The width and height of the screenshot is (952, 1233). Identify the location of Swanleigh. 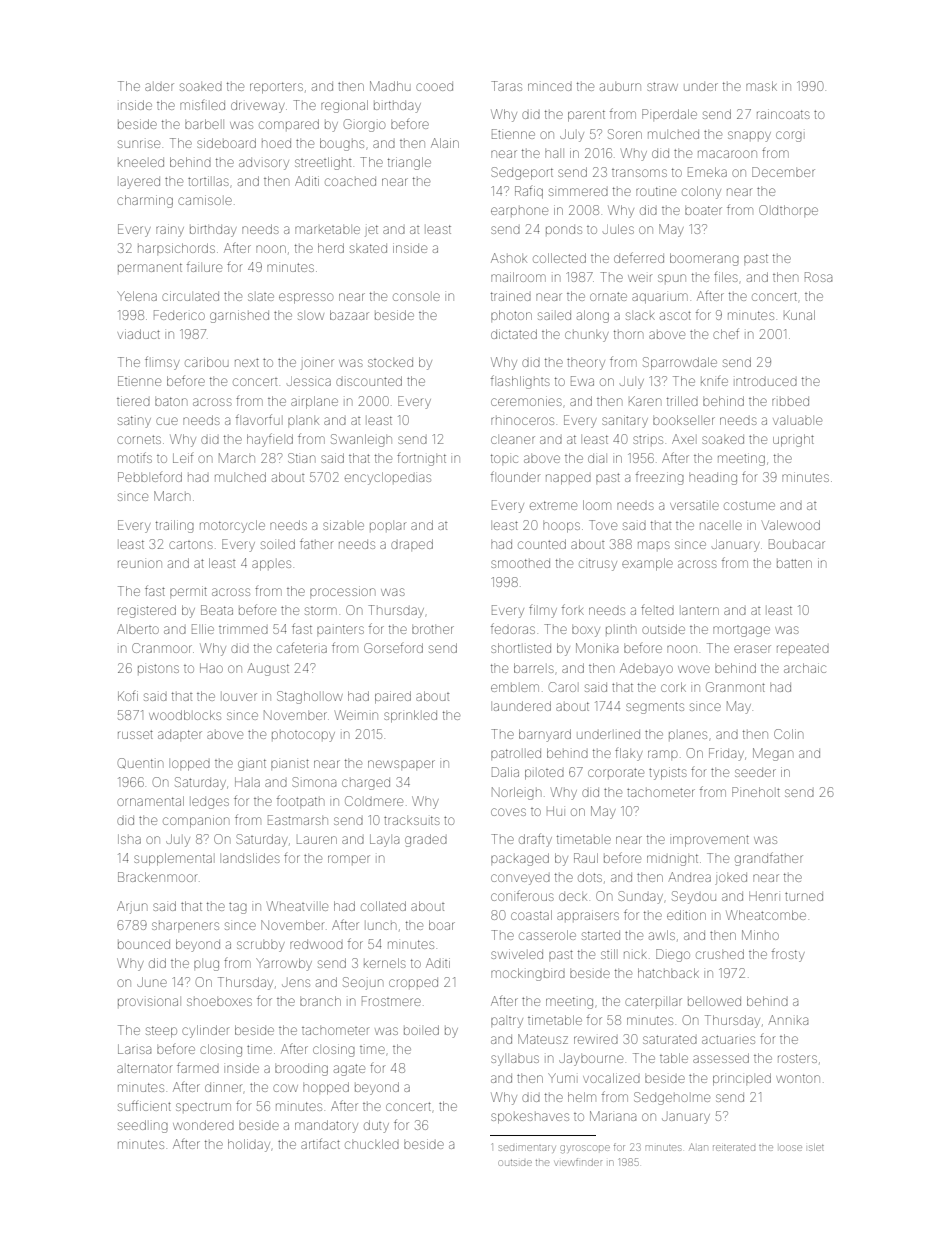
(361, 440).
